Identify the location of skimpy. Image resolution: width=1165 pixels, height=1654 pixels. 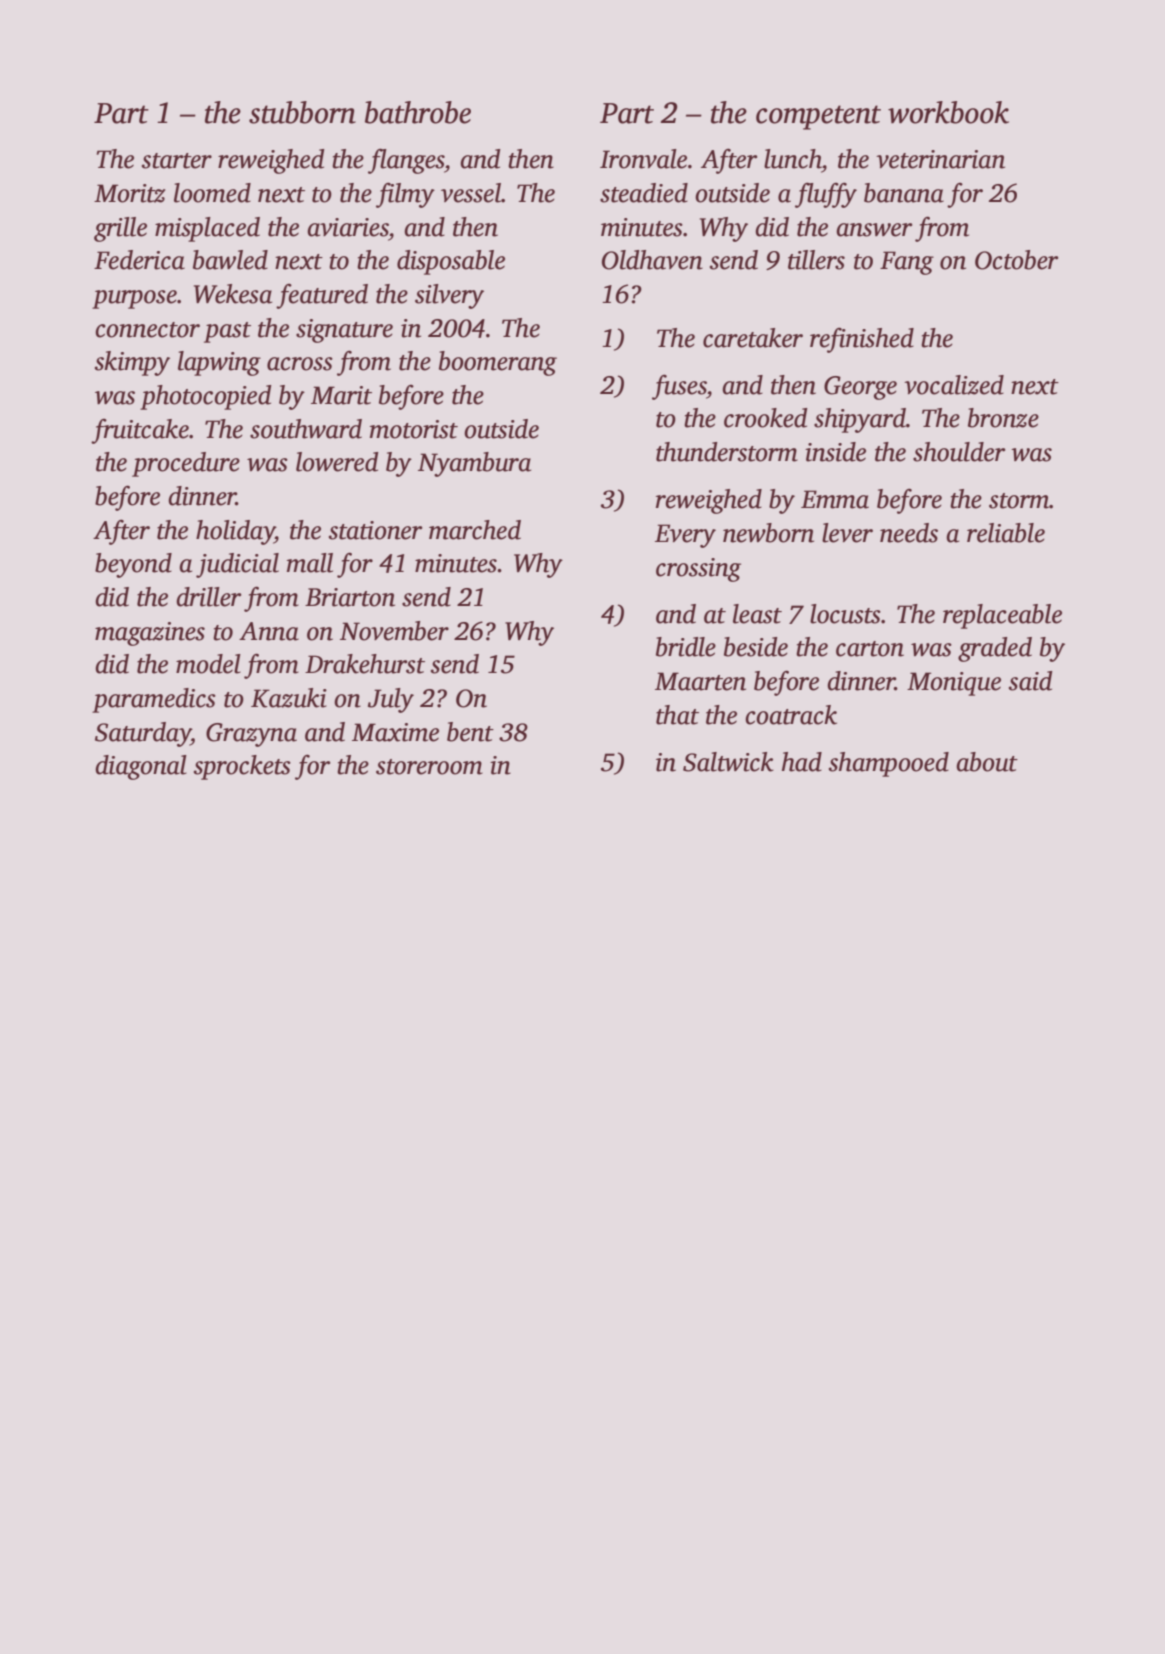
(132, 363).
